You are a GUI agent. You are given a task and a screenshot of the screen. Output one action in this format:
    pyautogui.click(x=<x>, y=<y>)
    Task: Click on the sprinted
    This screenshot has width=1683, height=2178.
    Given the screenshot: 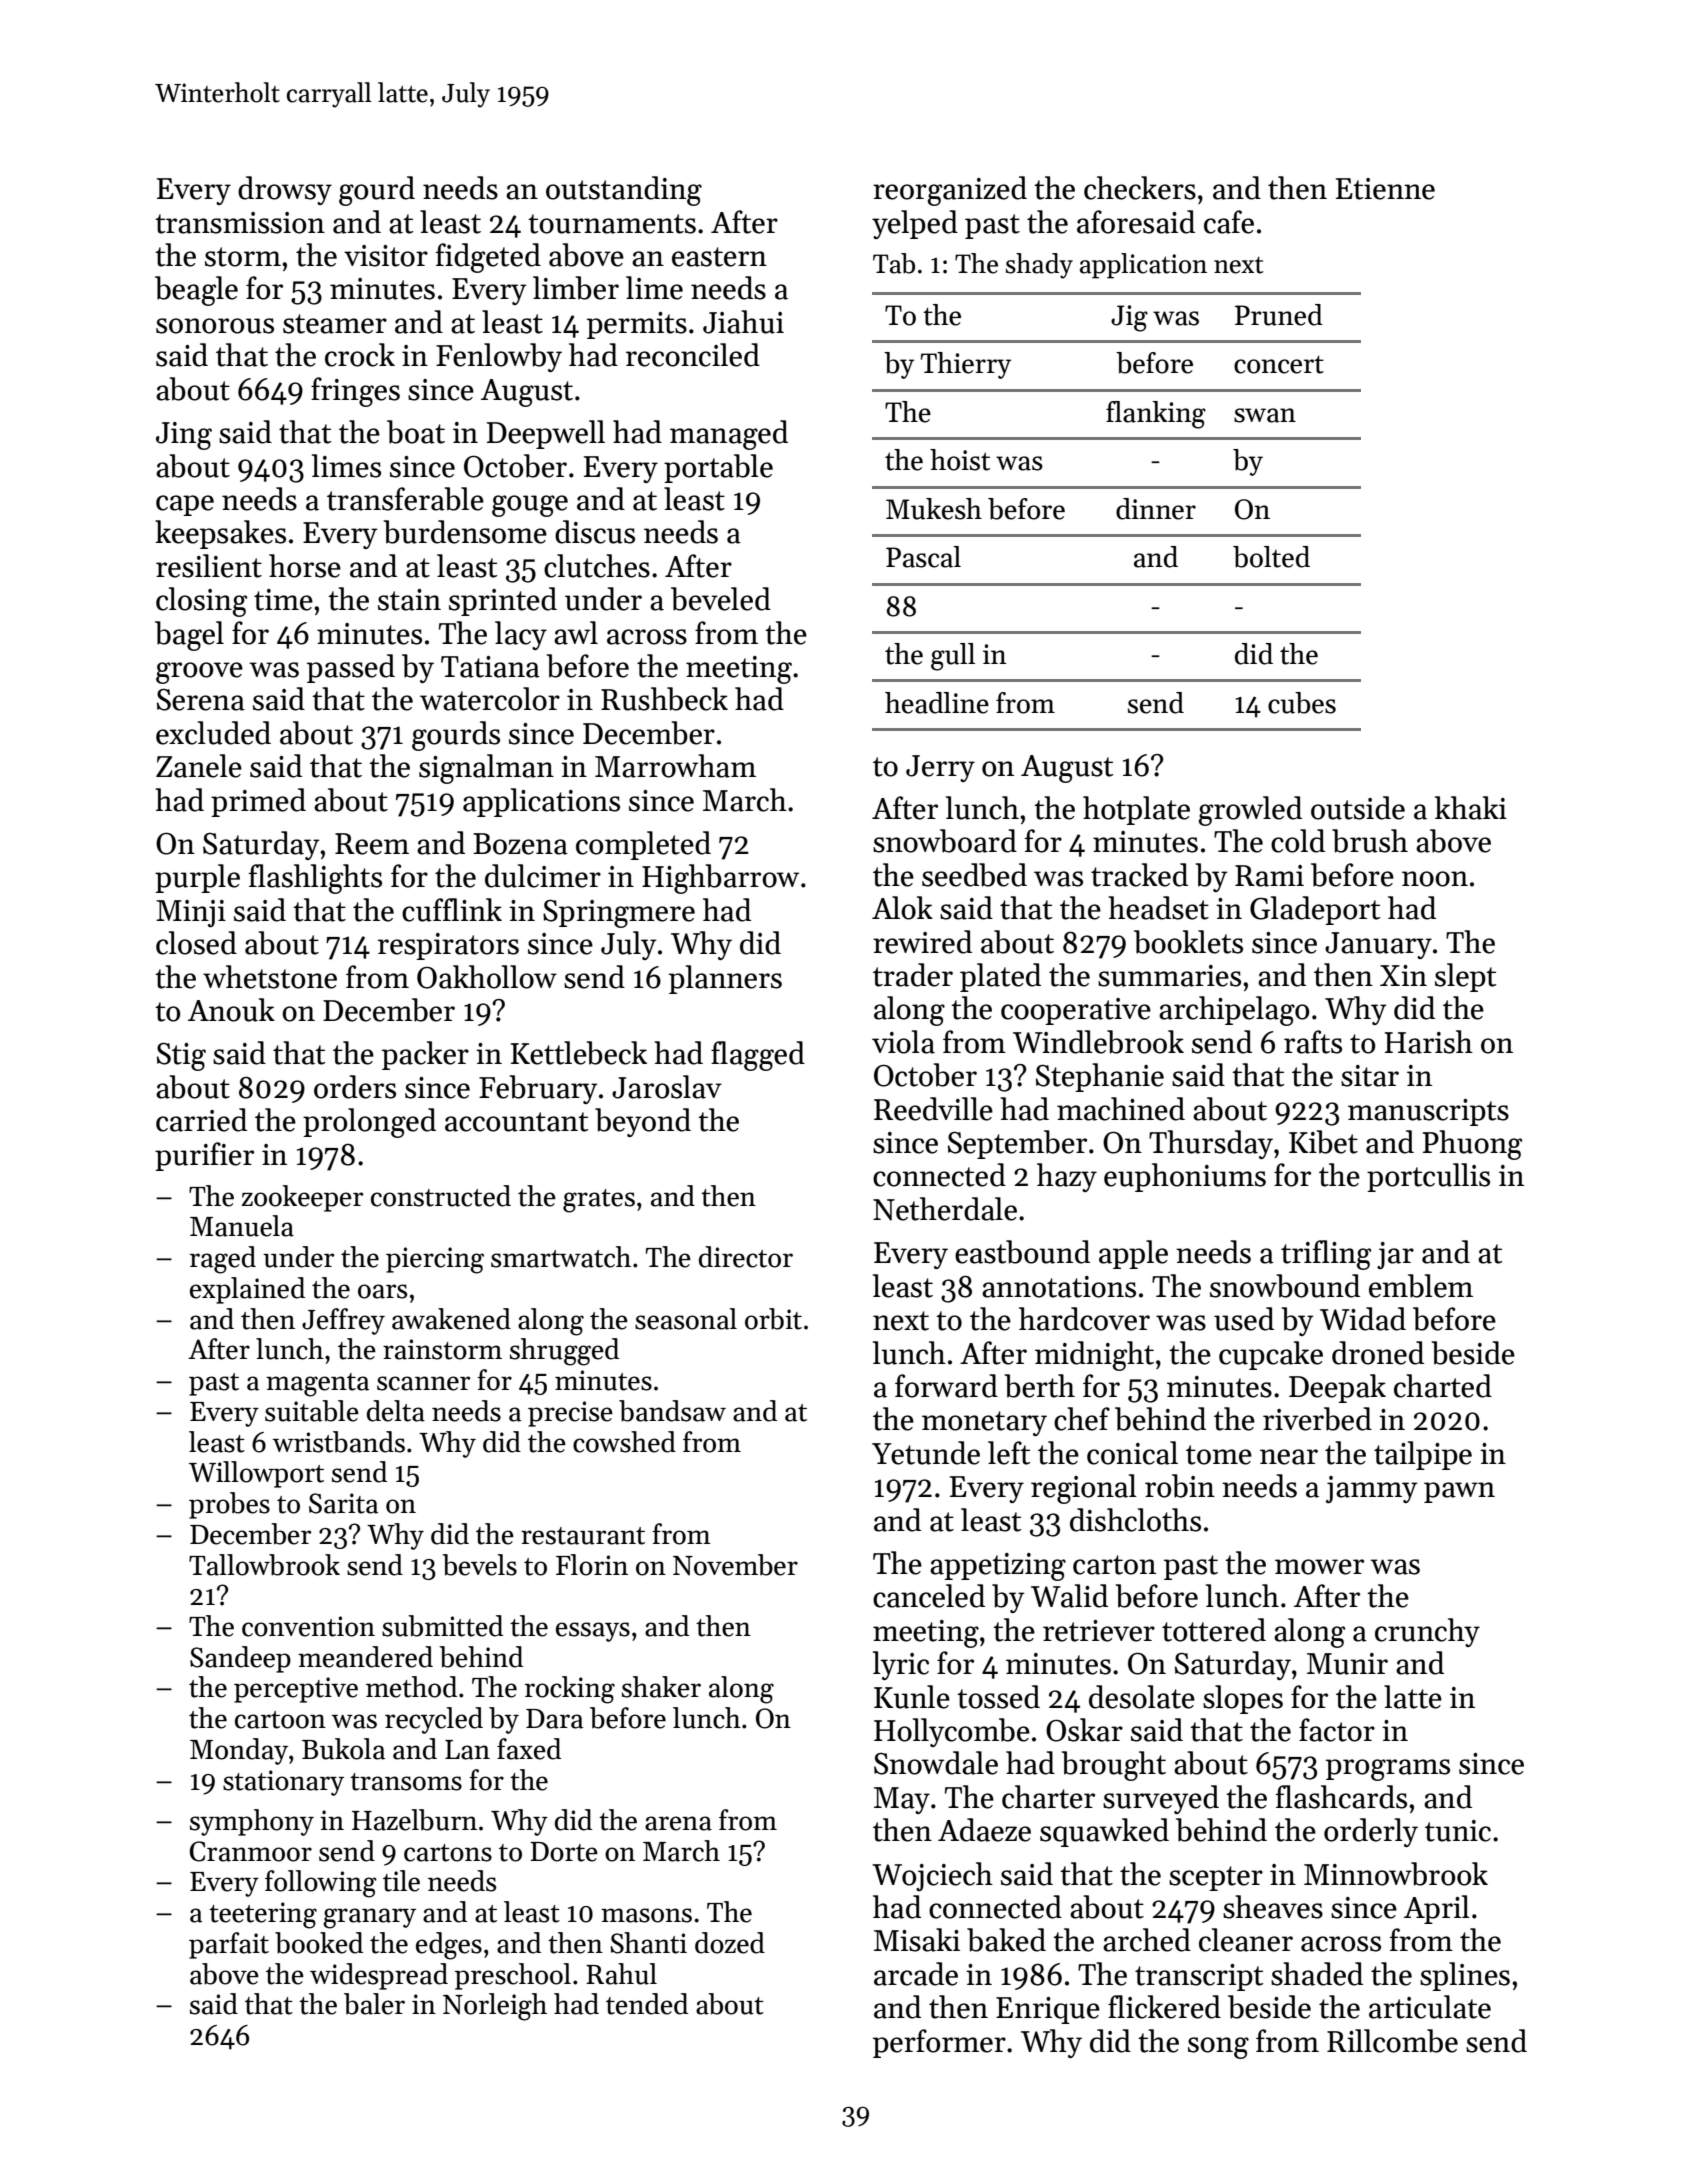 What is the action you would take?
    pyautogui.click(x=503, y=601)
